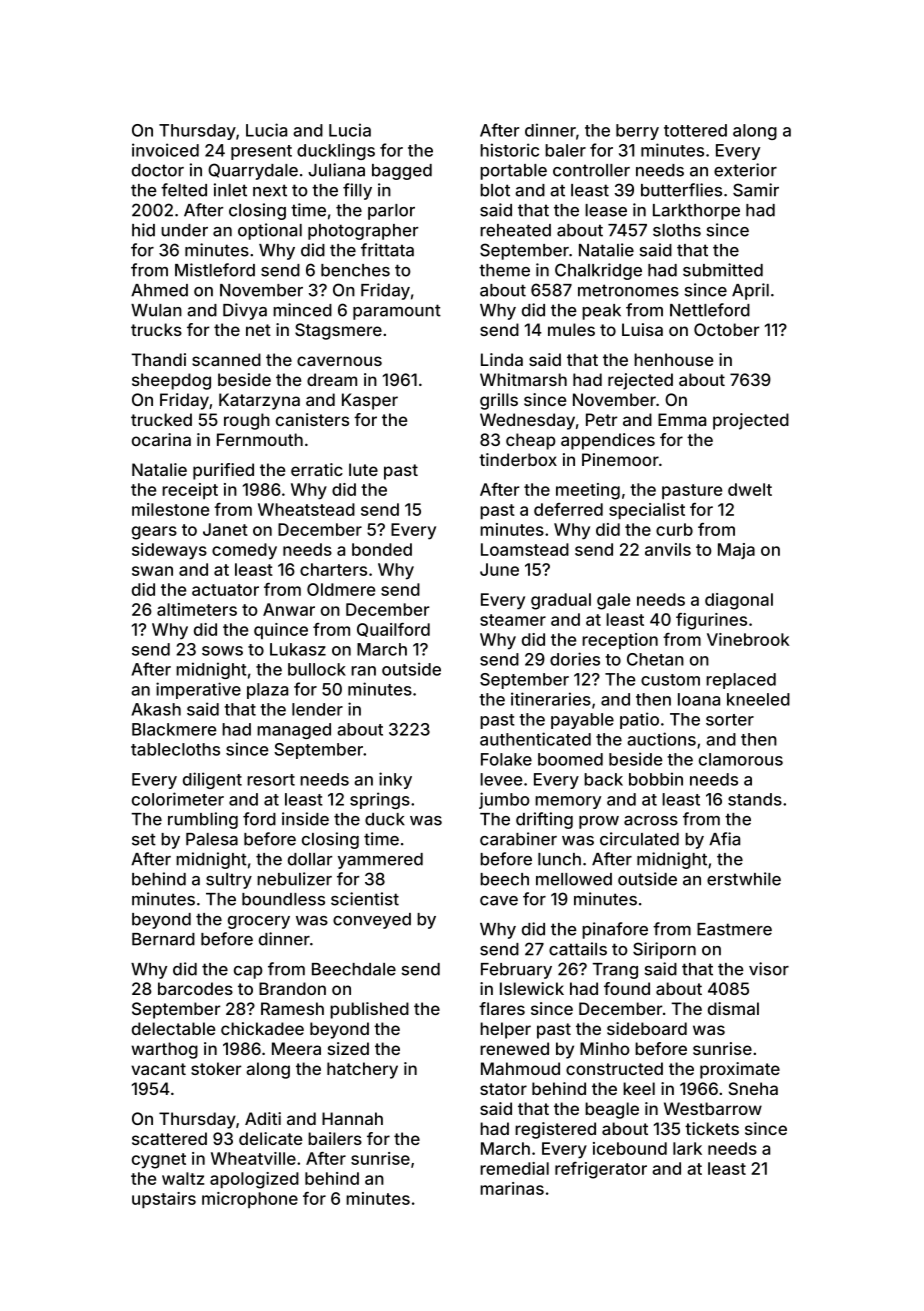 This image has width=924, height=1311. What do you see at coordinates (750, 291) in the image?
I see `April` at bounding box center [750, 291].
